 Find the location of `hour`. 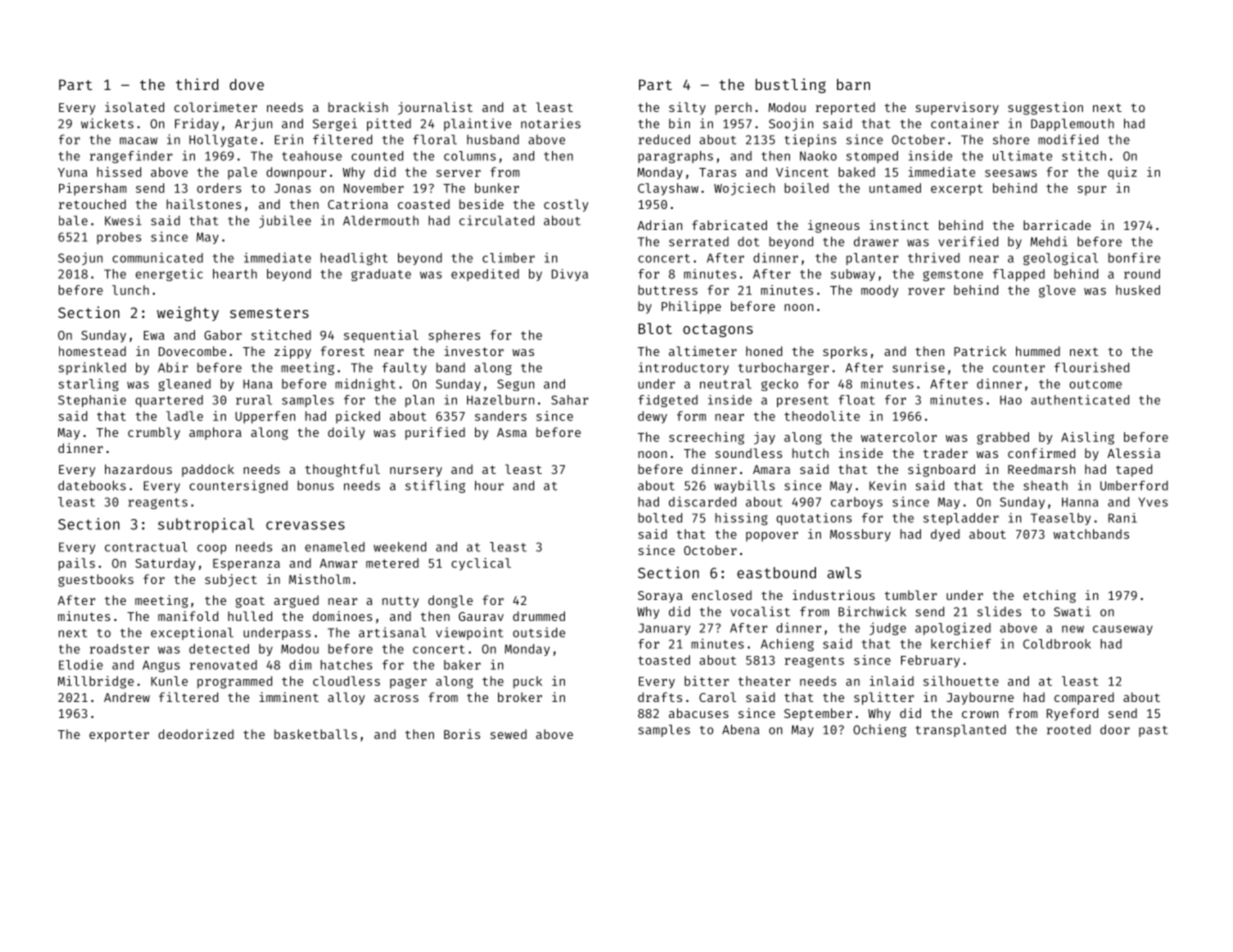

hour is located at coordinates (489, 485).
